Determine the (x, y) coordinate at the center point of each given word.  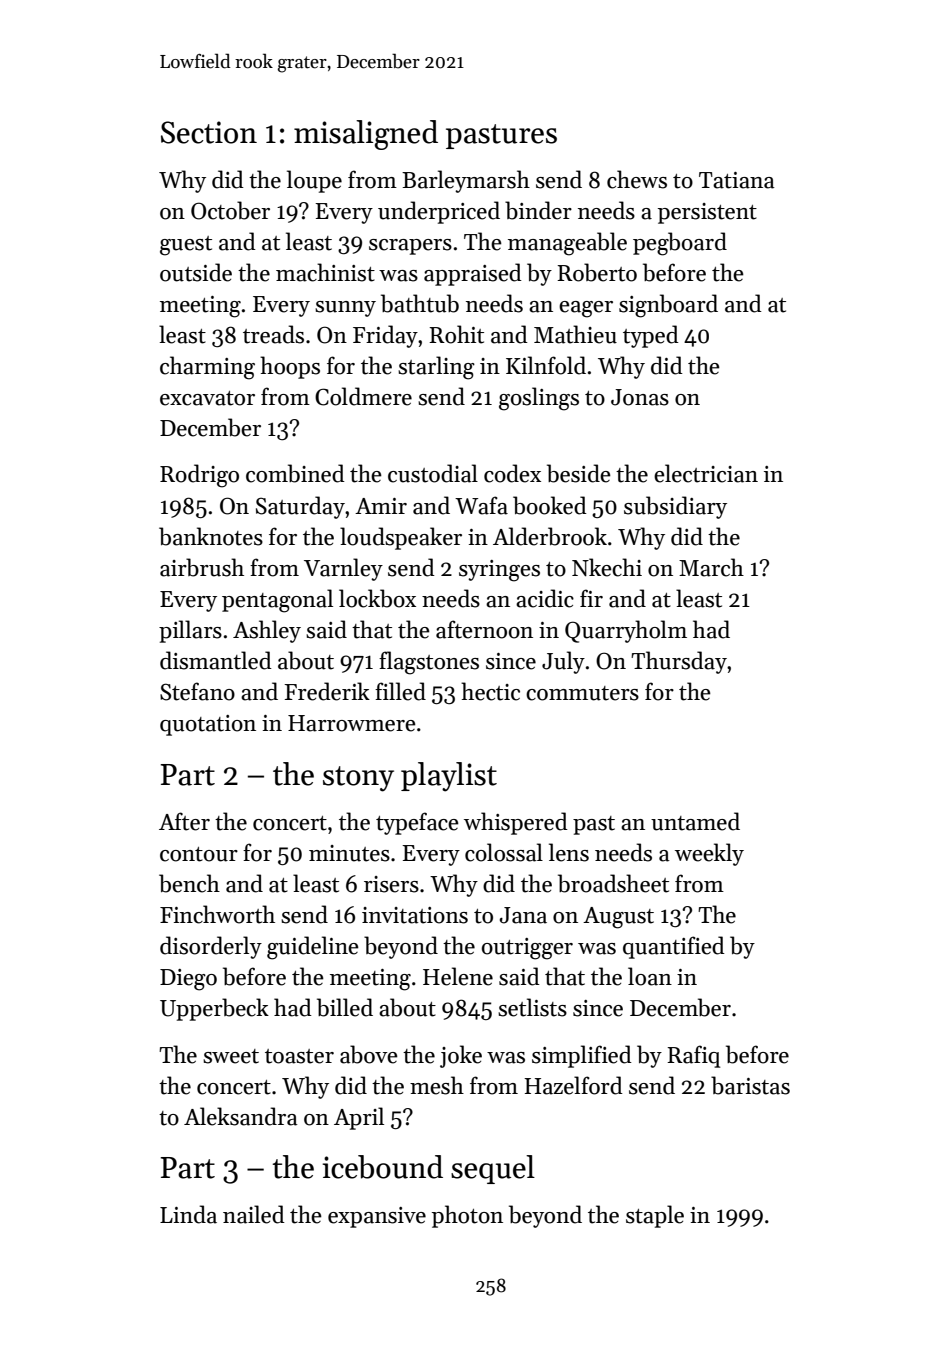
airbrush (202, 567)
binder (538, 210)
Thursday (679, 662)
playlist (449, 777)
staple (655, 1216)
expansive (377, 1217)
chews (637, 179)
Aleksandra (241, 1116)
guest (186, 246)
